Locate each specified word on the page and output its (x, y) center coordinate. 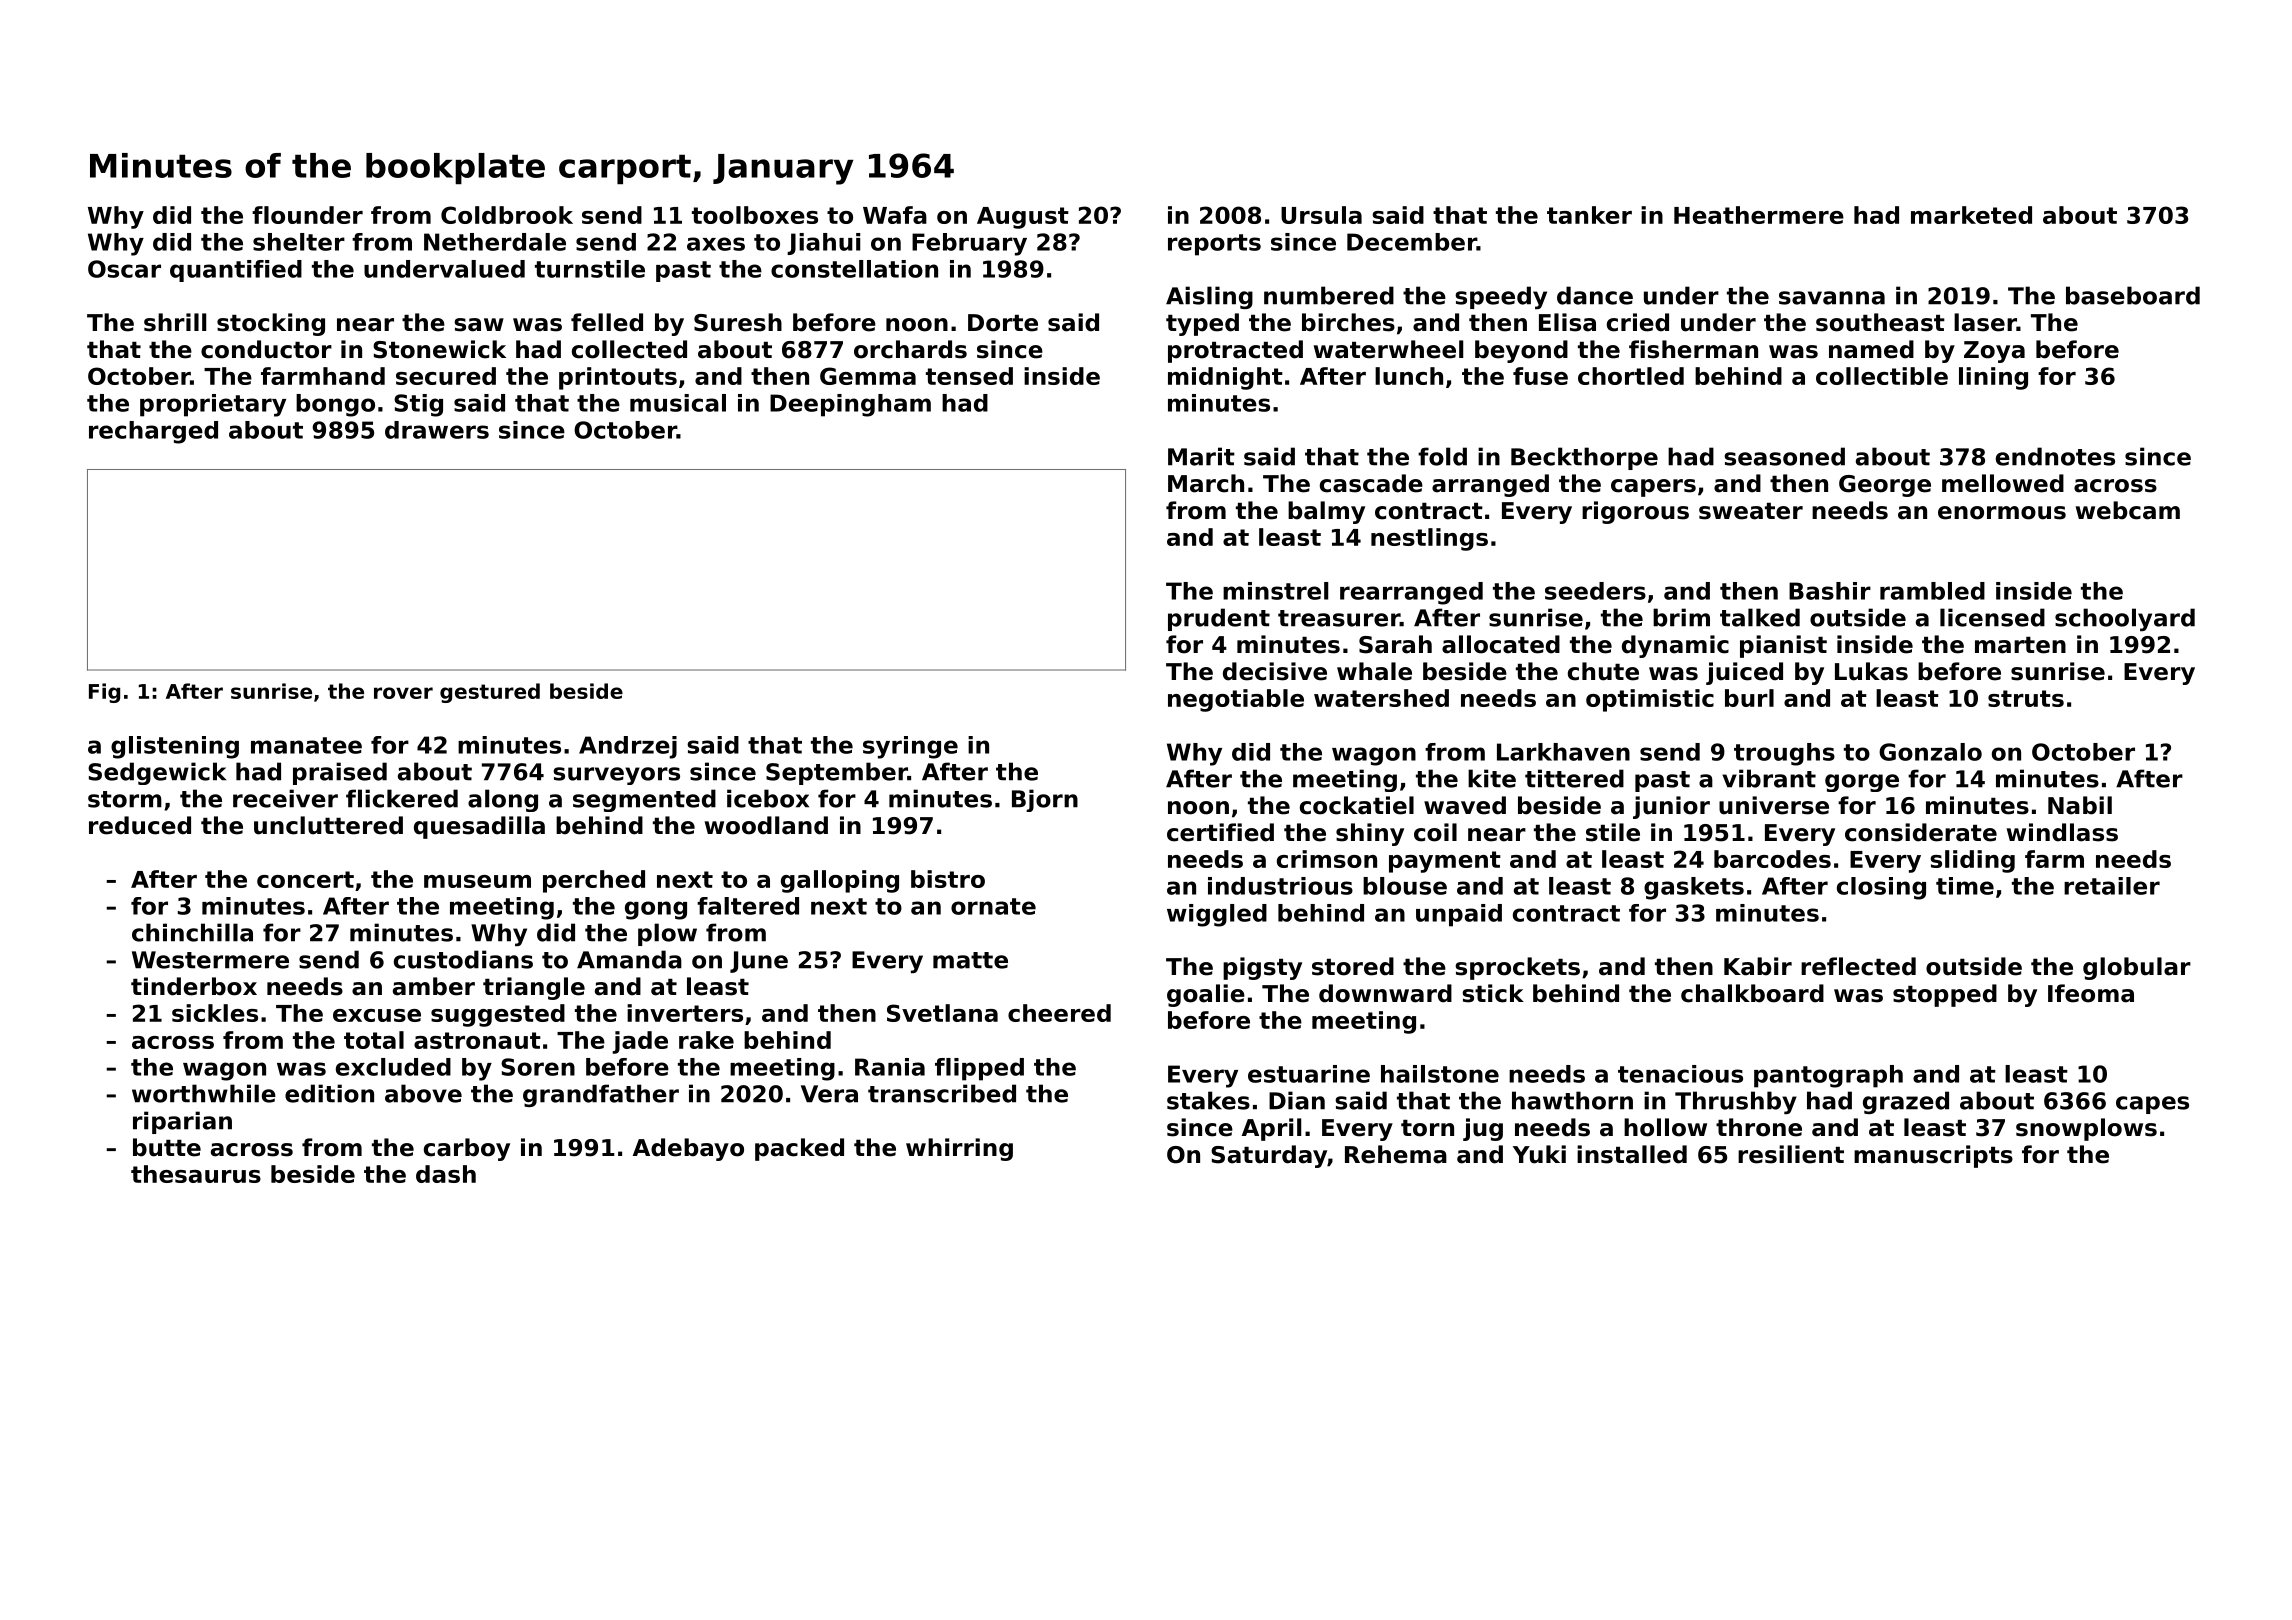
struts (2026, 698)
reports (1214, 245)
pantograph (1828, 1076)
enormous (2002, 513)
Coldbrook (507, 215)
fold (1442, 456)
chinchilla (192, 932)
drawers (437, 430)
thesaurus (196, 1174)
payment (1445, 862)
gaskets (1694, 888)
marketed (1971, 215)
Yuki (1539, 1154)
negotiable (1236, 700)
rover (403, 693)
